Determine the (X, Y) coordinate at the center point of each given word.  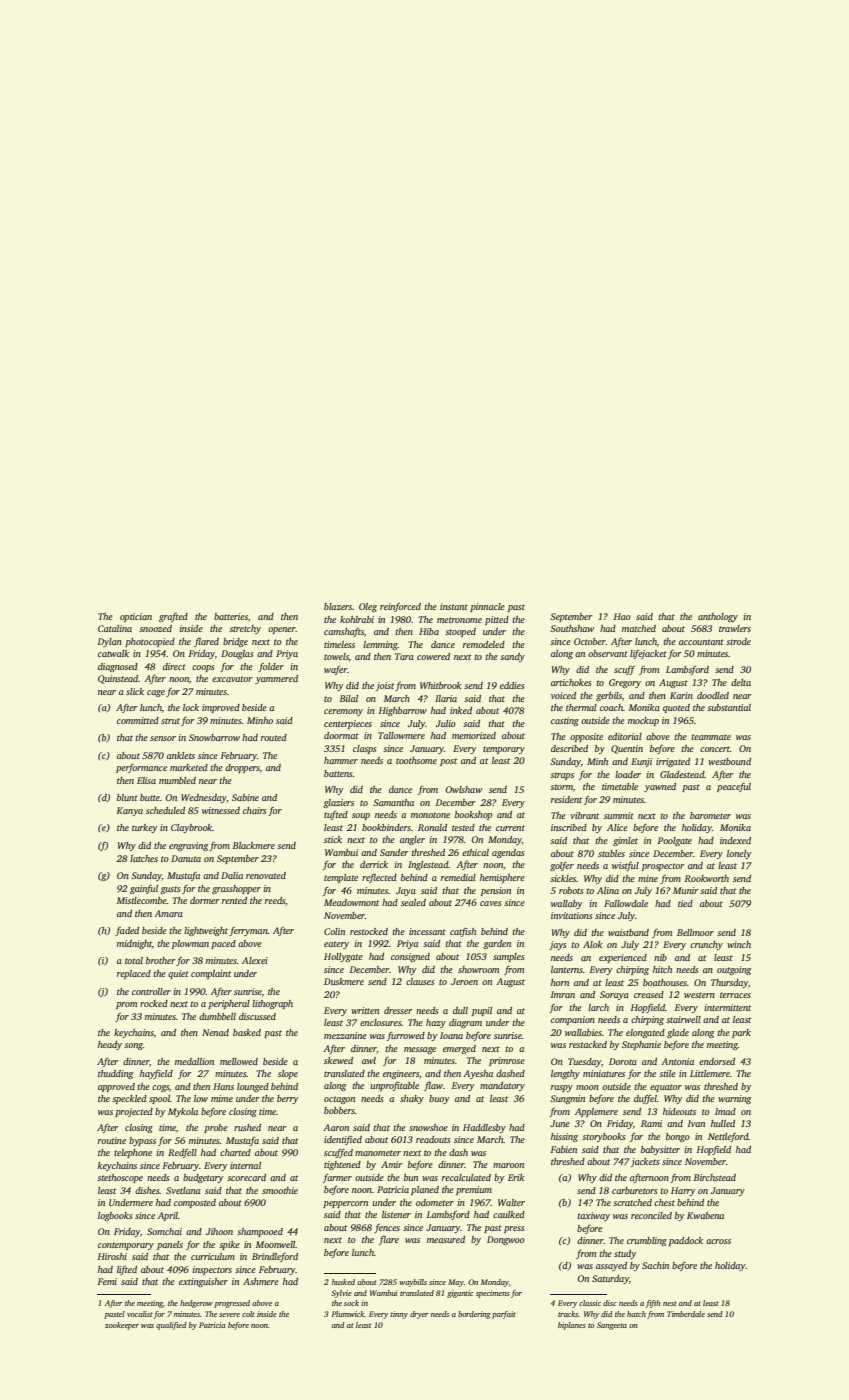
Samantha (393, 802)
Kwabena (705, 1215)
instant (454, 606)
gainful (144, 889)
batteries (231, 616)
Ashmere (261, 1281)
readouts (433, 1139)
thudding (115, 1074)
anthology (718, 617)
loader (628, 774)
